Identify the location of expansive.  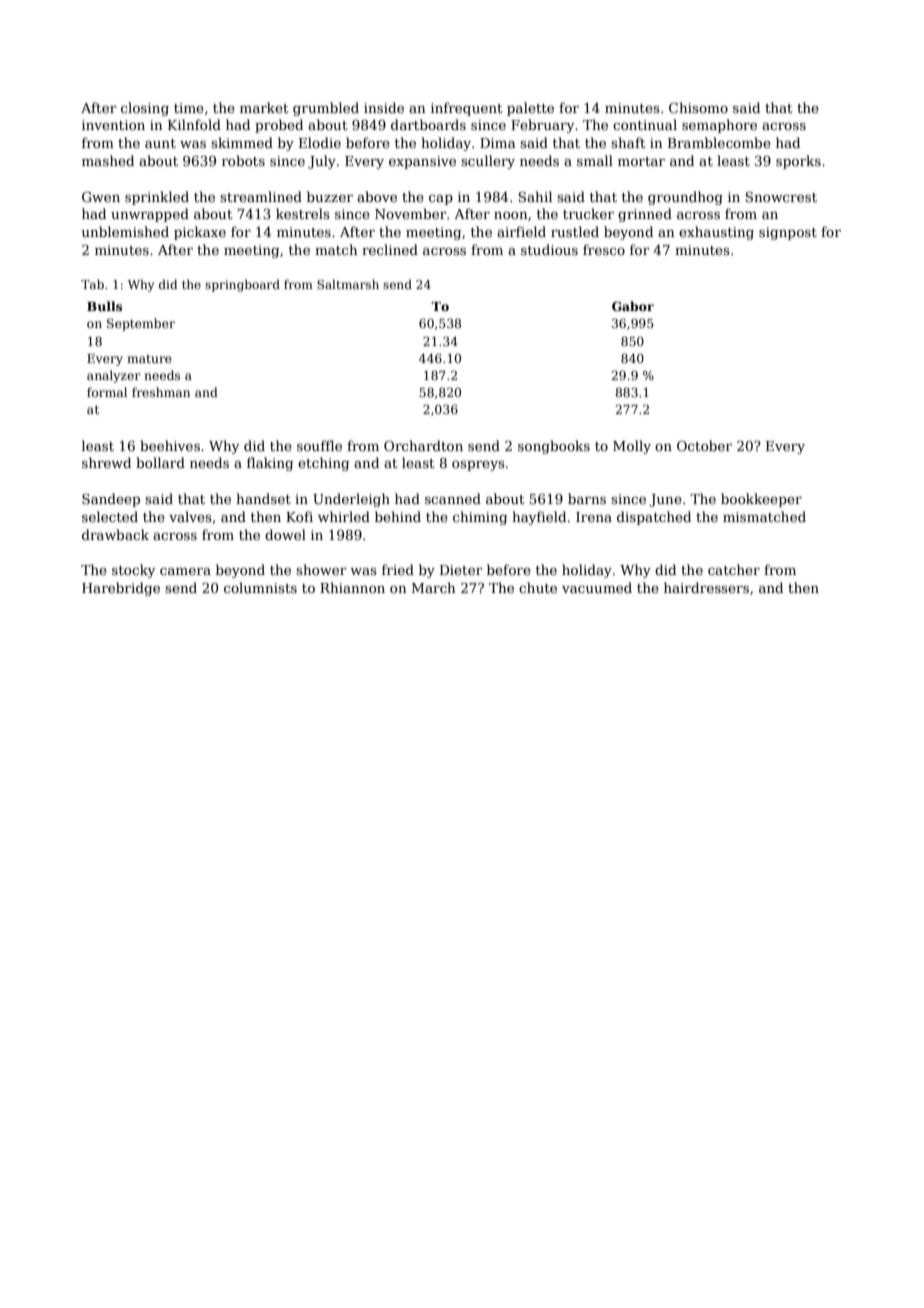
(422, 162).
